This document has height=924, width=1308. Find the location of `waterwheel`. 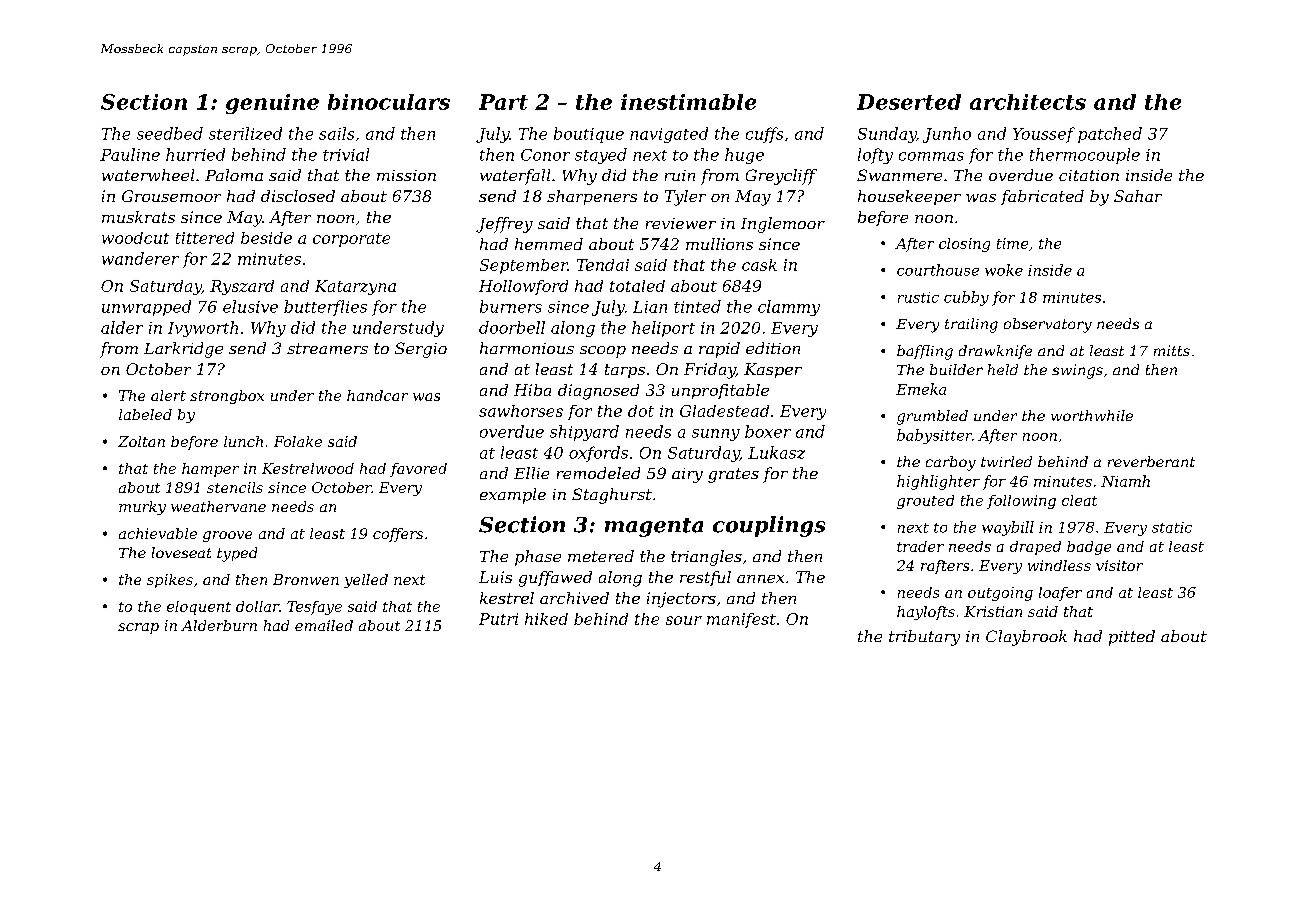

waterwheel is located at coordinates (148, 175).
